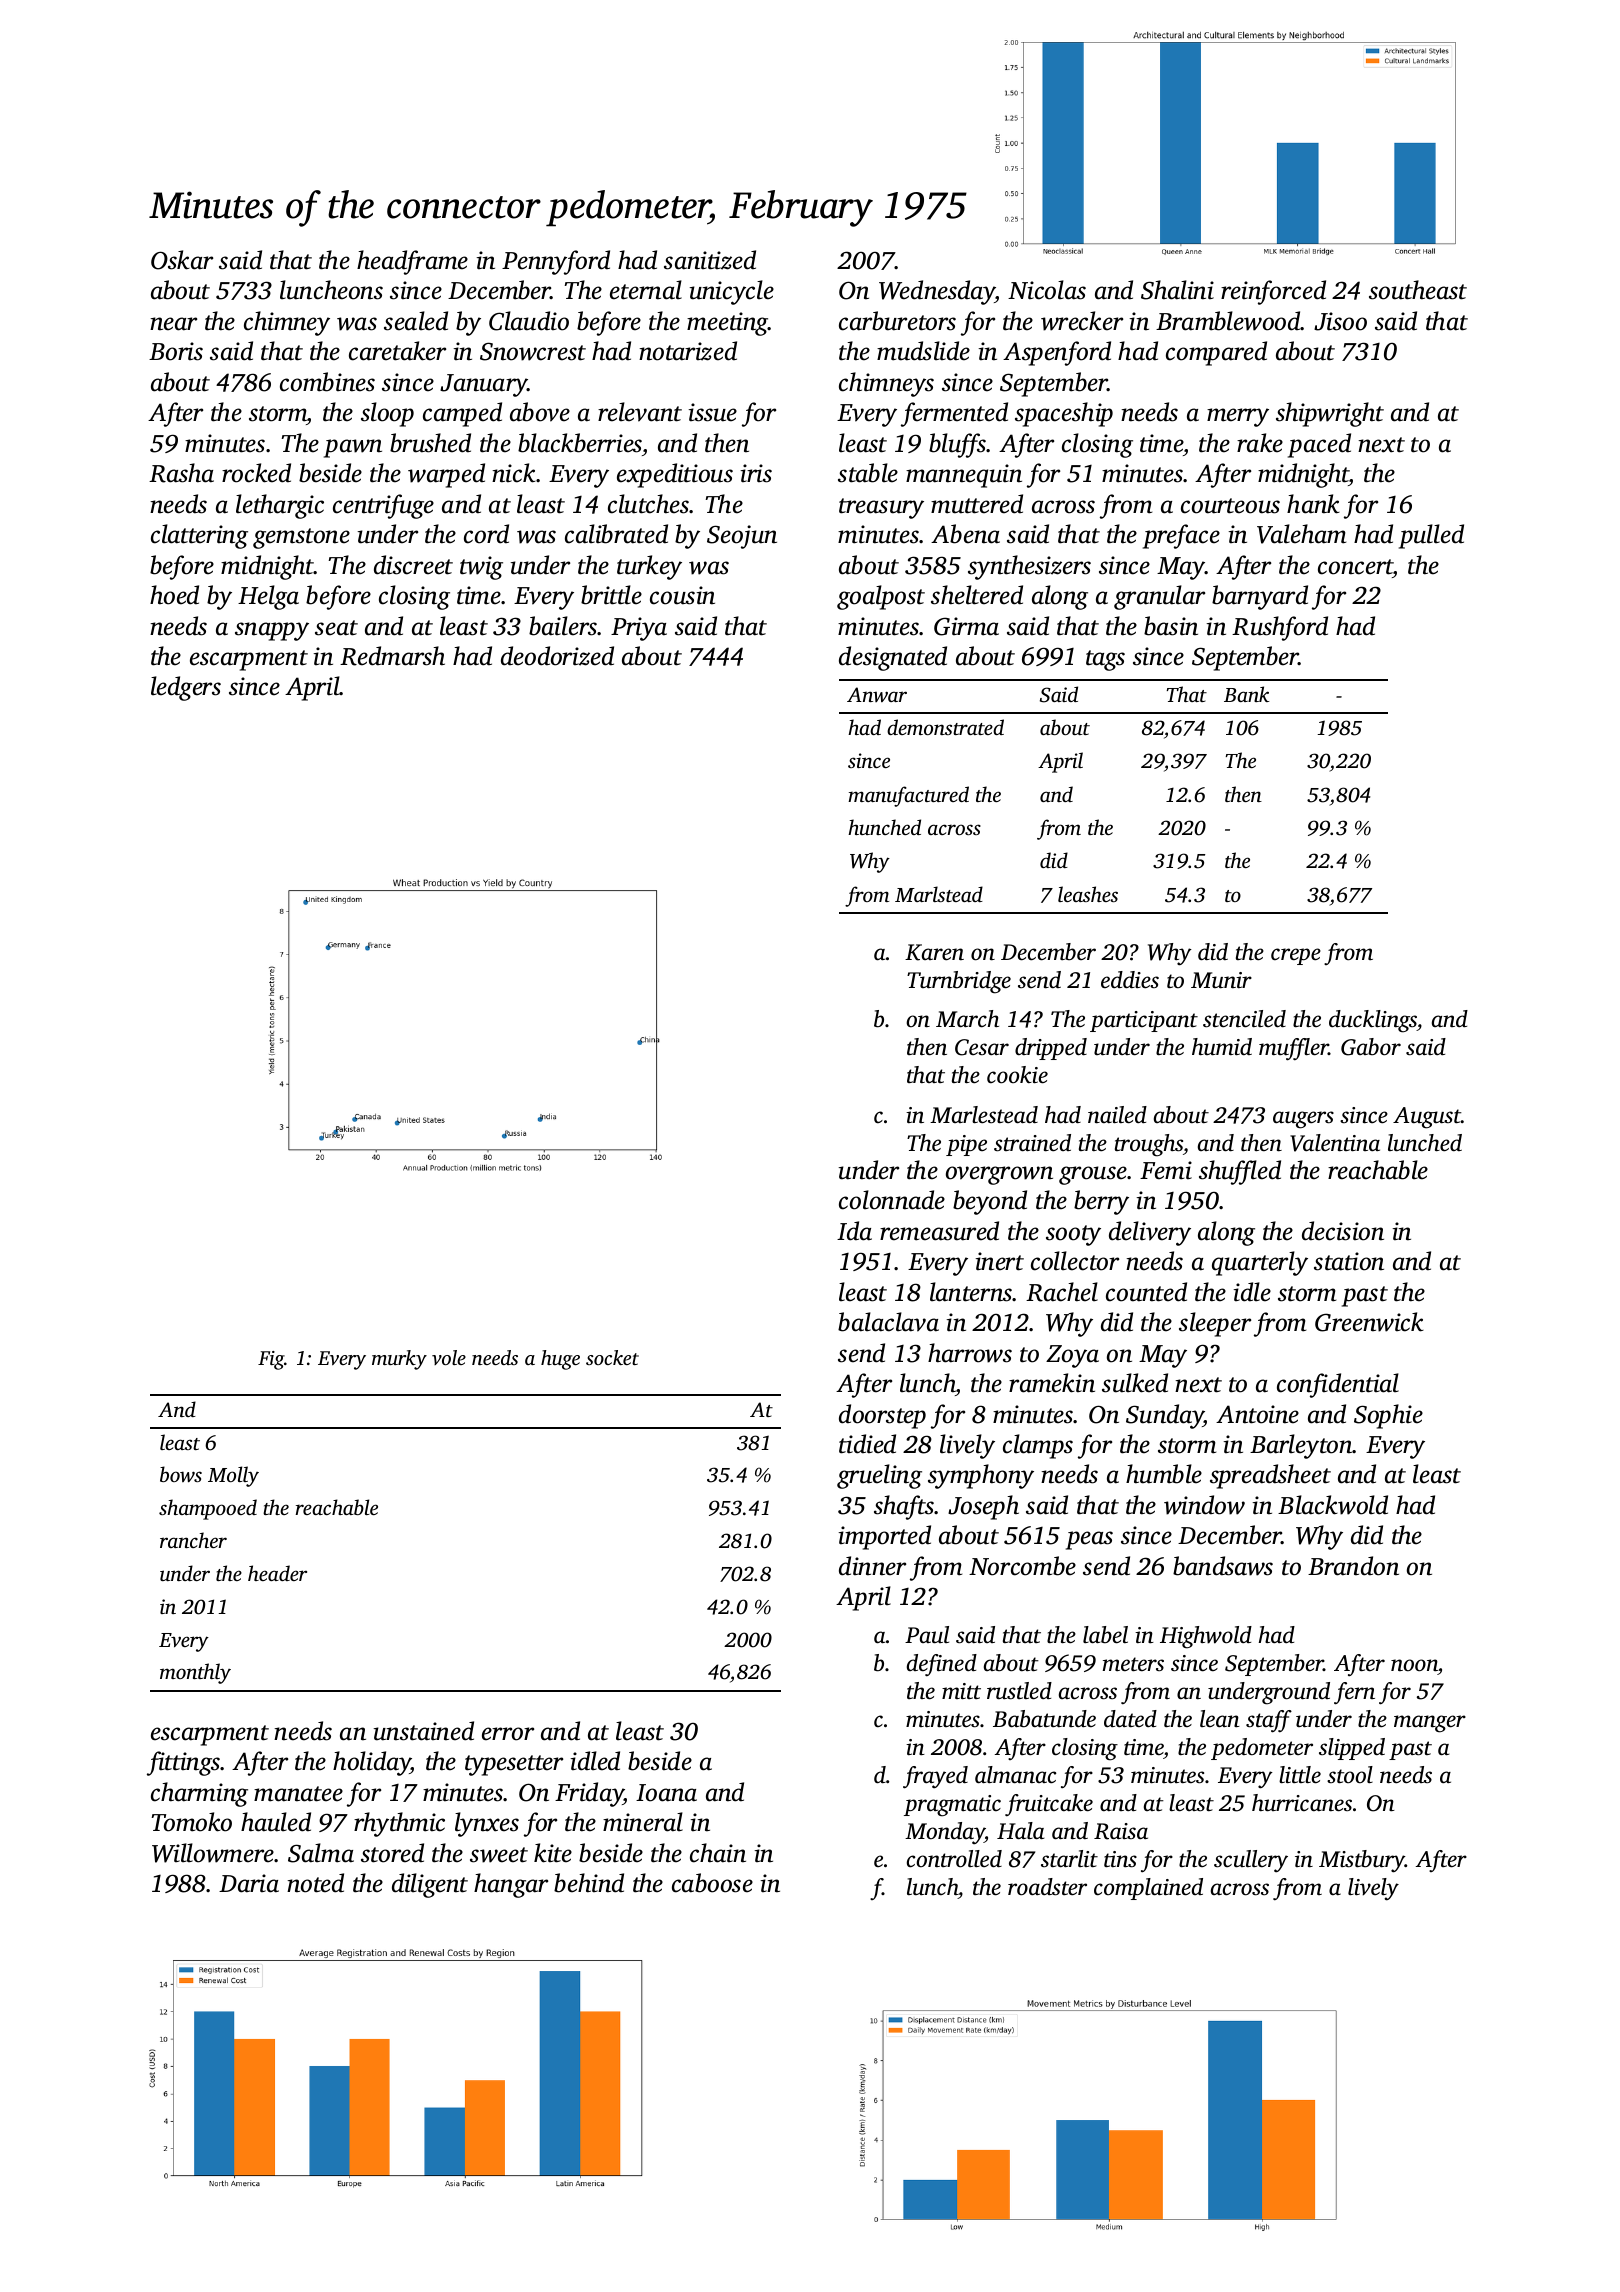 The width and height of the screenshot is (1620, 2292). Describe the element at coordinates (1319, 445) in the screenshot. I see `paced` at that location.
